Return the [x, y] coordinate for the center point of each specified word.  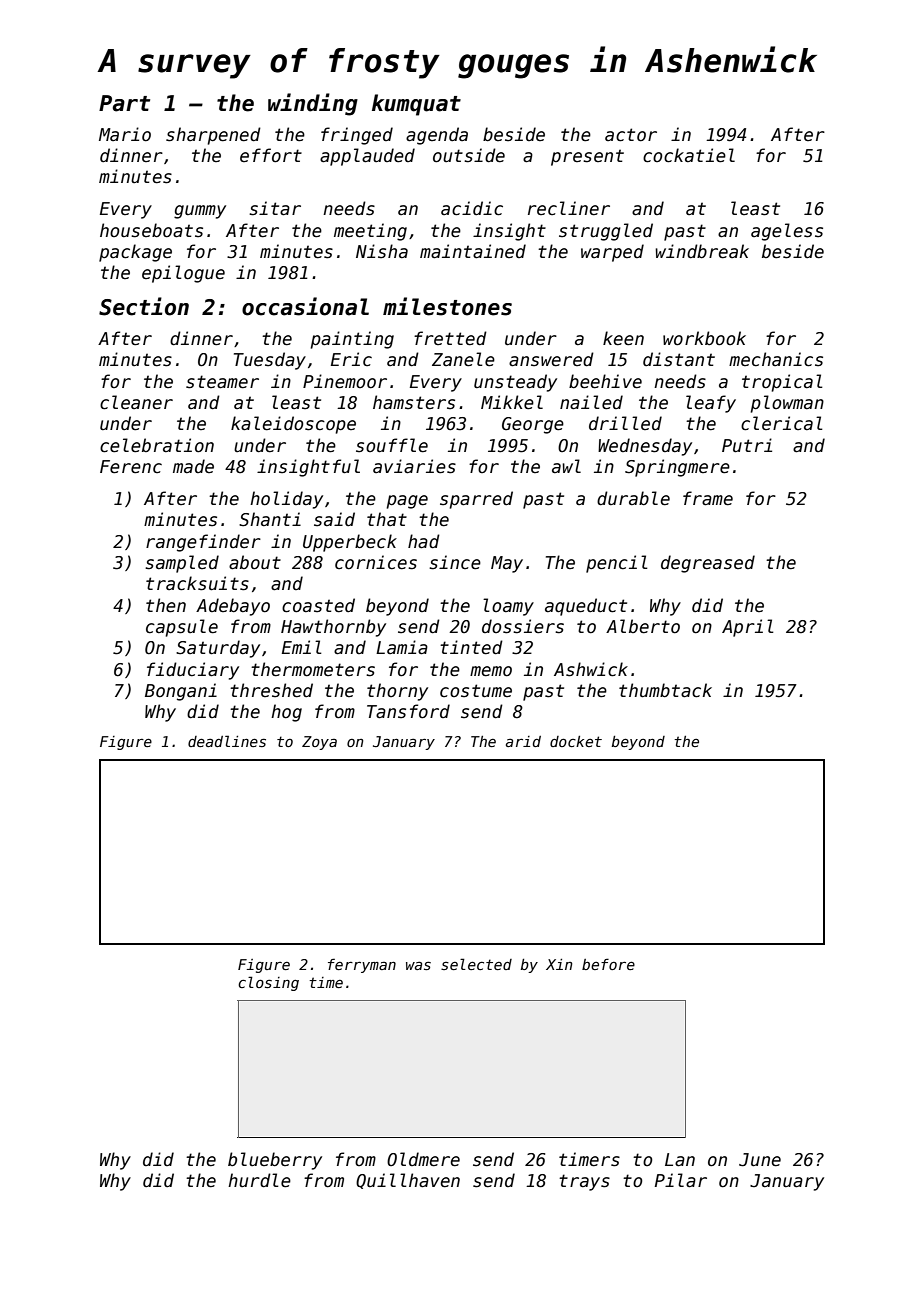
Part [124, 103]
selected [476, 964]
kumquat [416, 105]
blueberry [275, 1161]
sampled [182, 564]
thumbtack [665, 690]
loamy [508, 607]
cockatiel [689, 155]
